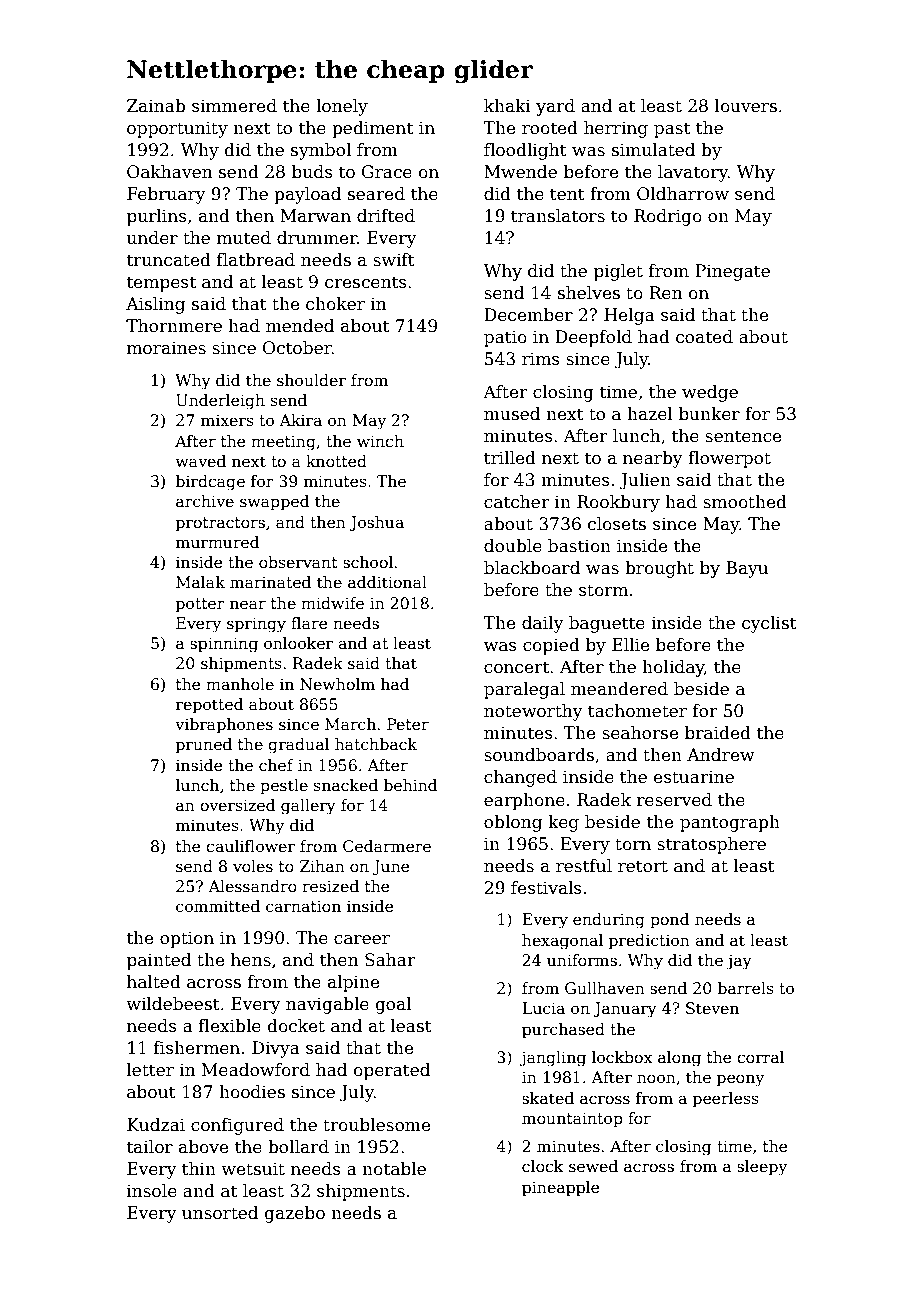 This screenshot has height=1311, width=924. I want to click on pineapple, so click(560, 1188).
